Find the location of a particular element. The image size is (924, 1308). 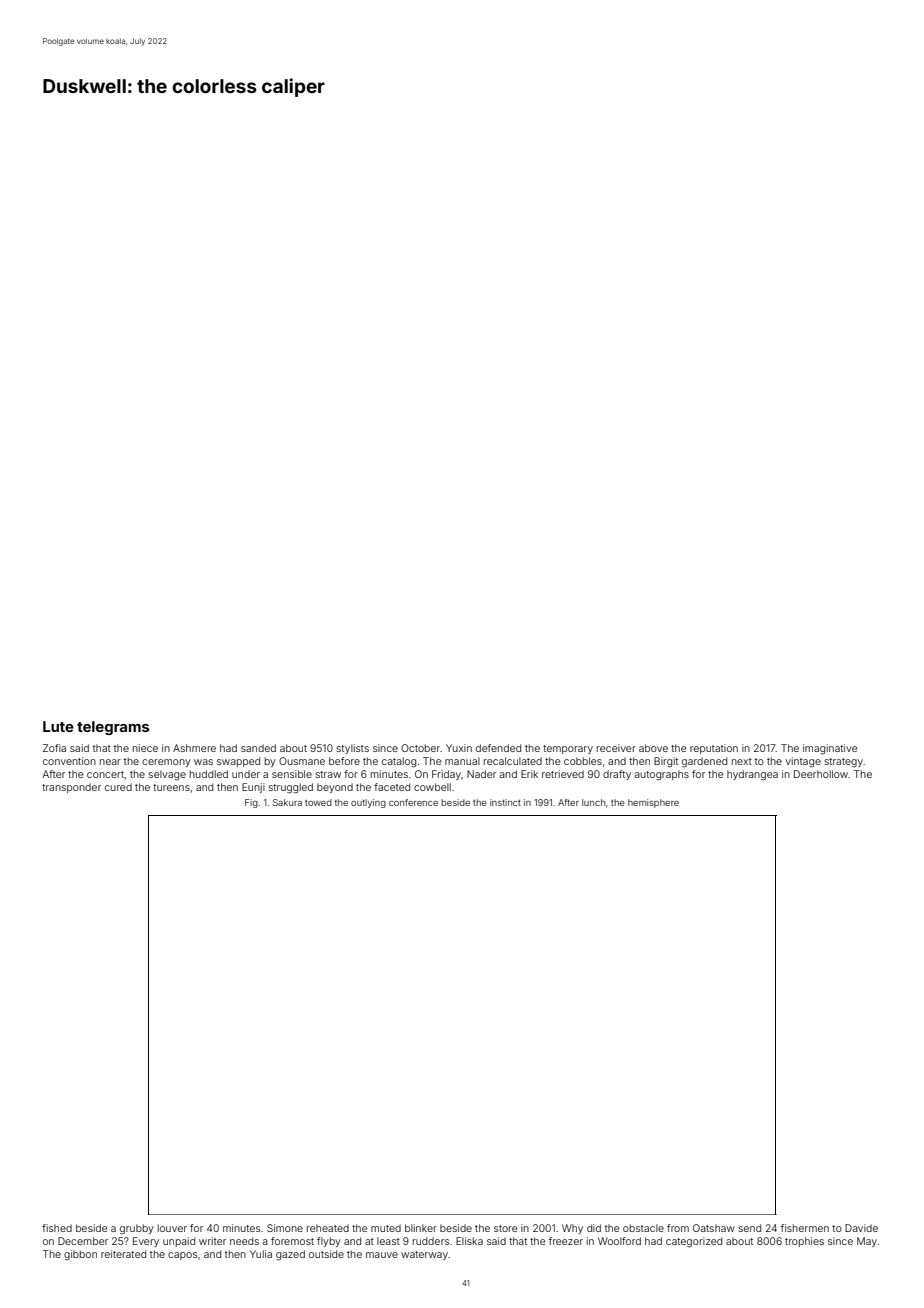

Fig is located at coordinates (251, 803).
